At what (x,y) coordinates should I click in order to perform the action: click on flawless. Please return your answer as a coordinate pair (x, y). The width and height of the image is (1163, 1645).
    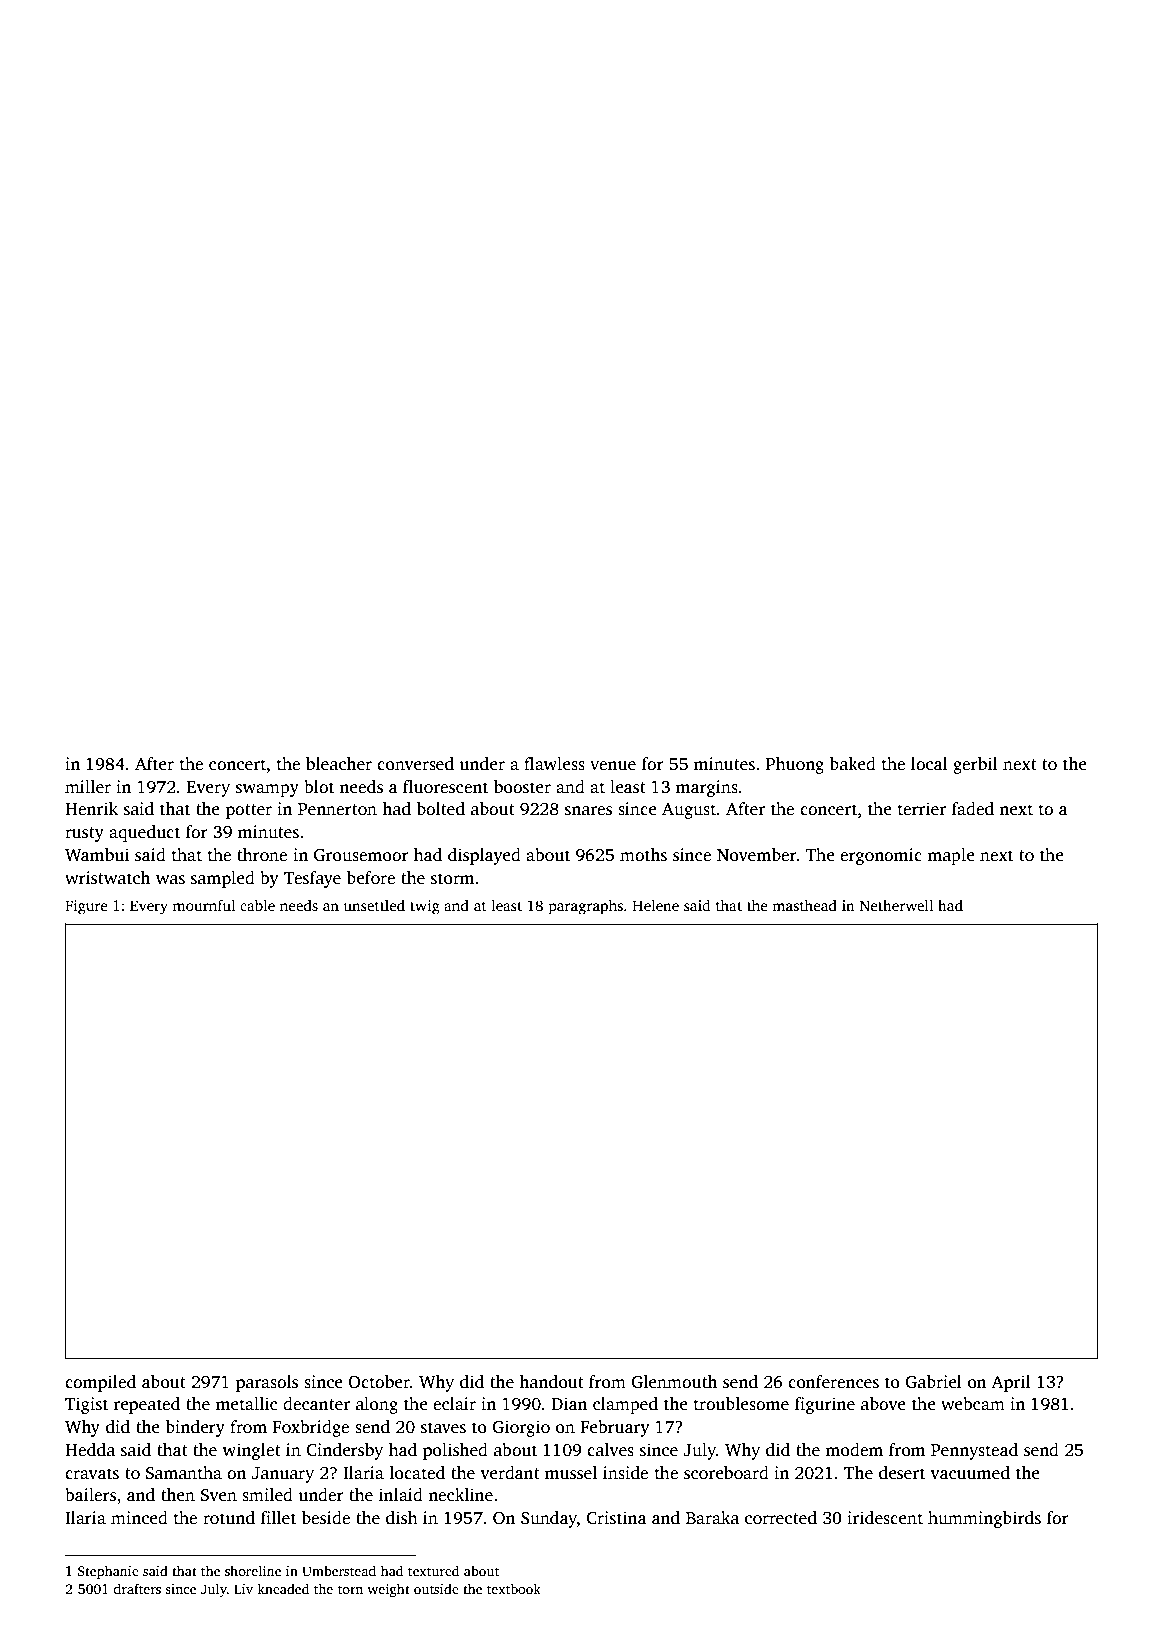
    Looking at the image, I should click on (554, 764).
